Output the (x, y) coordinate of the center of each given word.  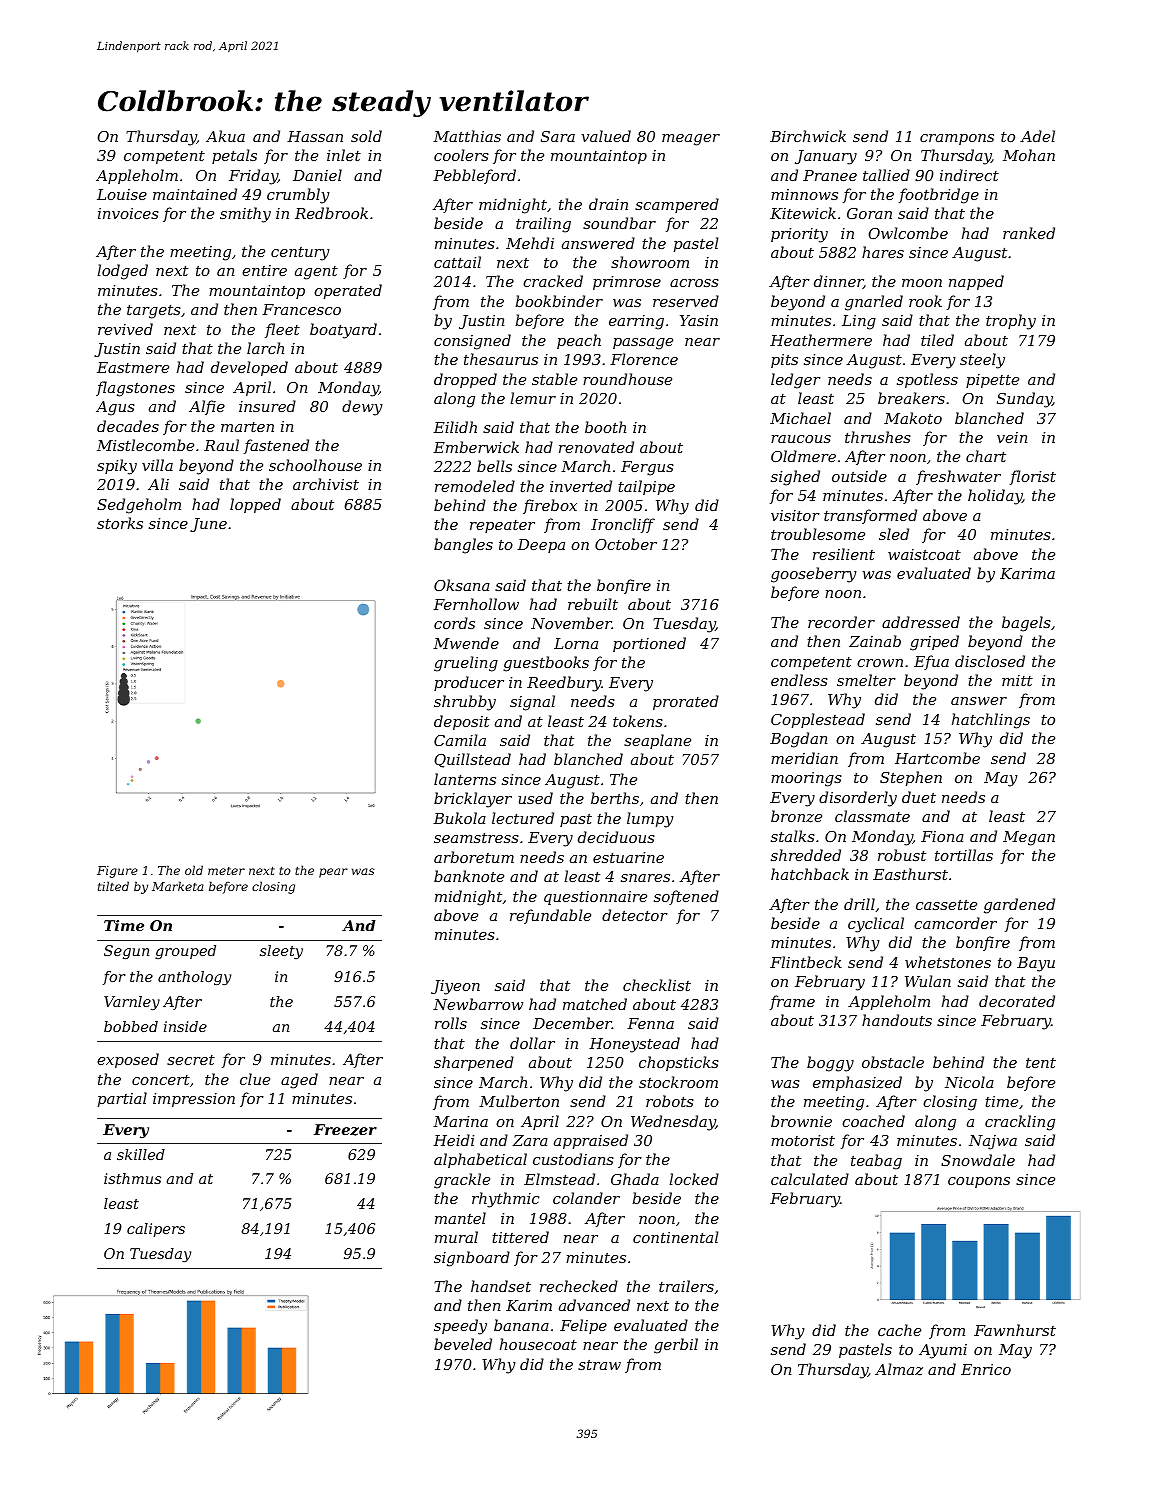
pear (333, 873)
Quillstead (472, 760)
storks (120, 523)
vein (1012, 437)
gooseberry (814, 575)
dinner (838, 282)
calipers (156, 1230)
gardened (1019, 906)
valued (606, 136)
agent (316, 273)
